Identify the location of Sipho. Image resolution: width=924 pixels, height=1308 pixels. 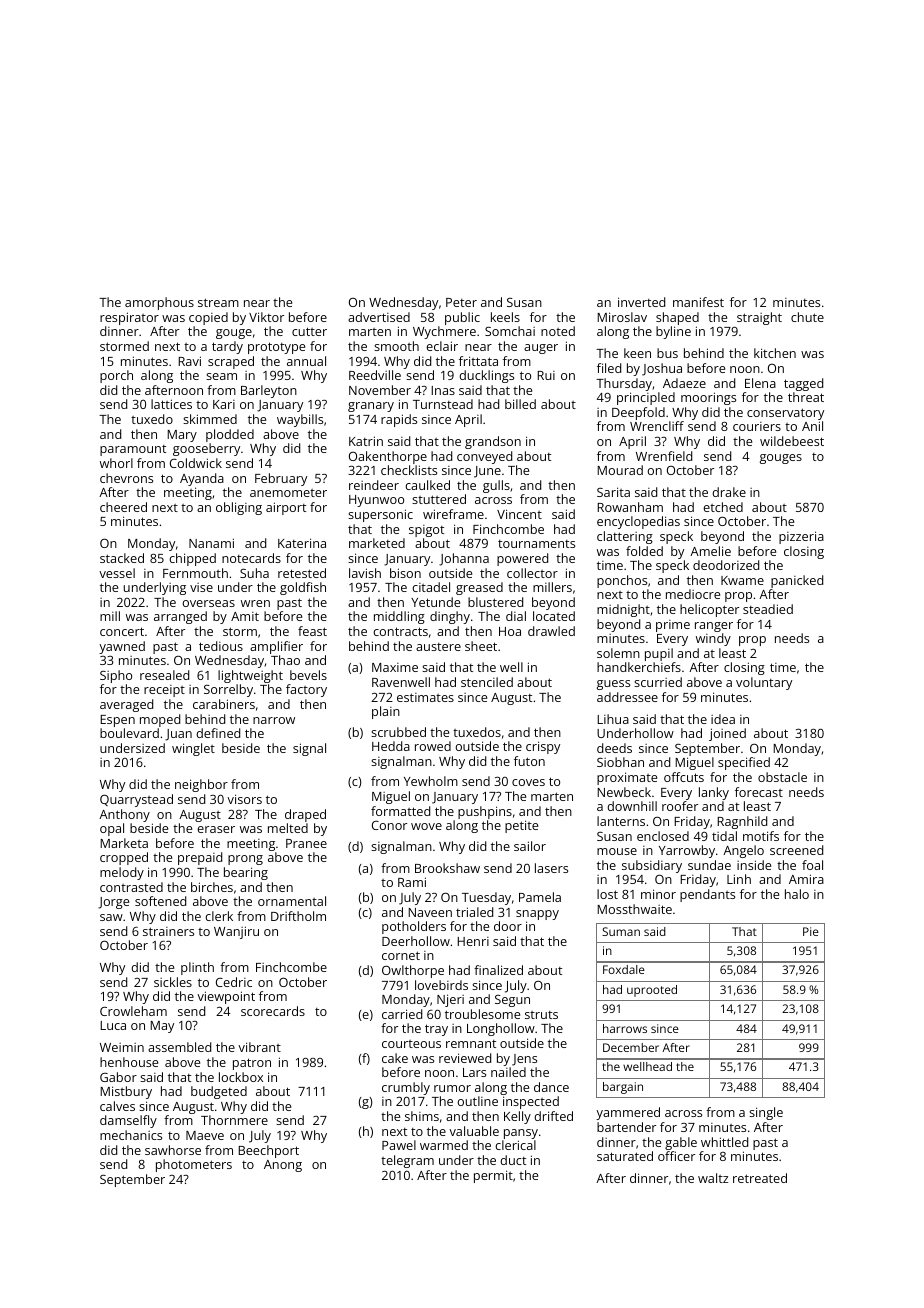
(116, 676).
